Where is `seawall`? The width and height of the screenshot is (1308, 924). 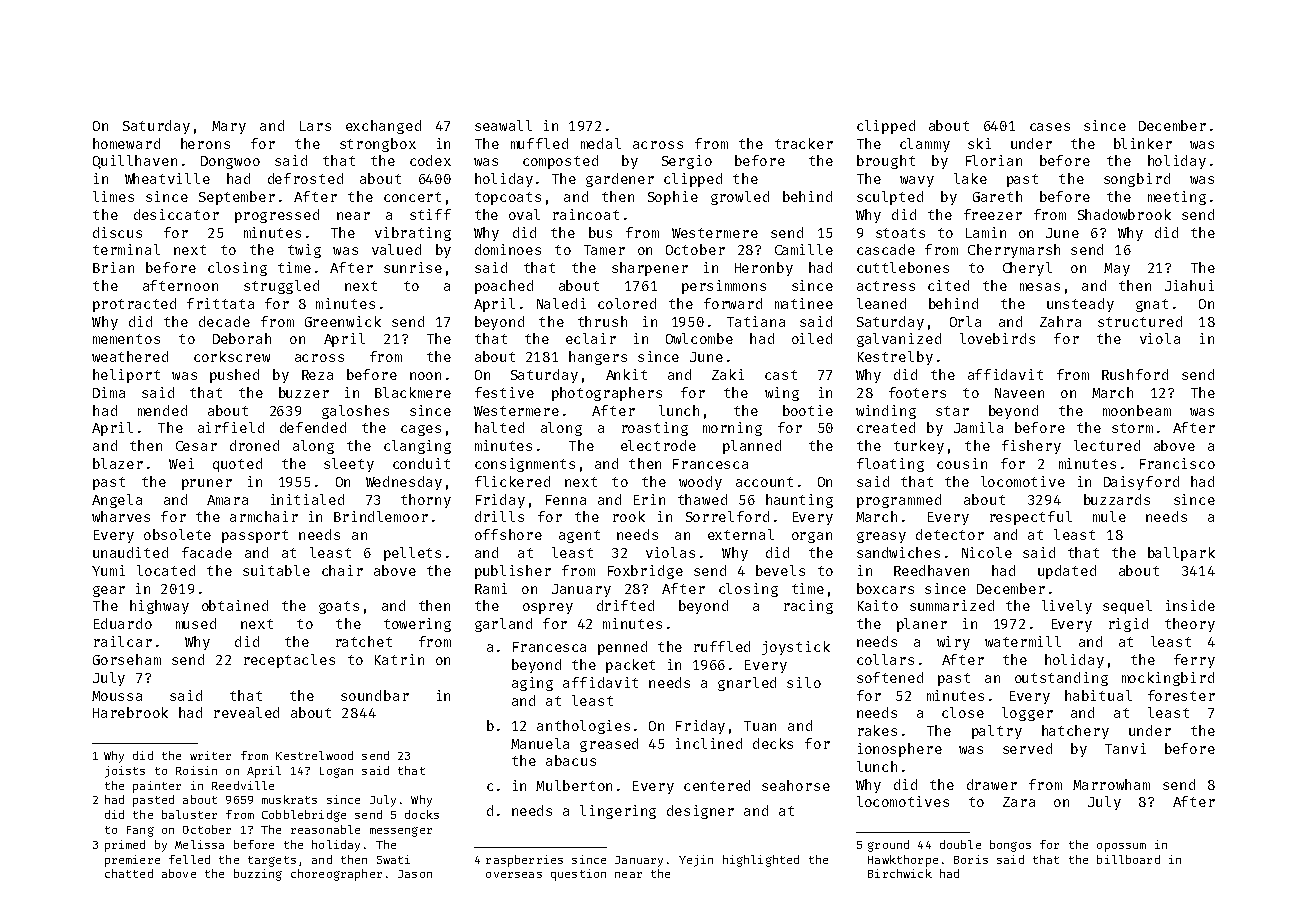 seawall is located at coordinates (503, 125).
